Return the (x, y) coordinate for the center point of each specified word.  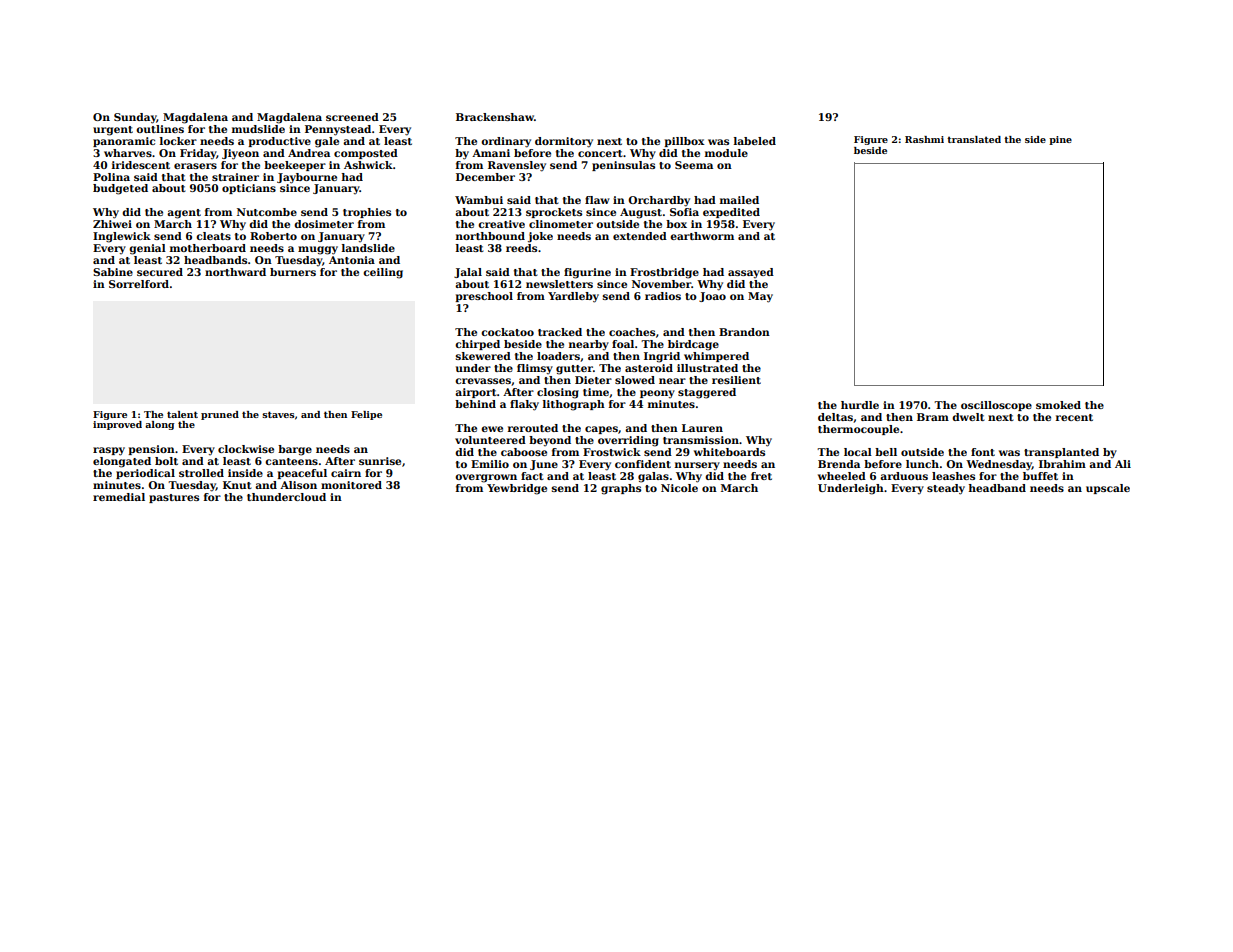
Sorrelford (139, 284)
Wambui (479, 200)
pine (1060, 140)
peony (657, 394)
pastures (174, 498)
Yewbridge (517, 489)
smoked (1058, 405)
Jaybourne (307, 178)
